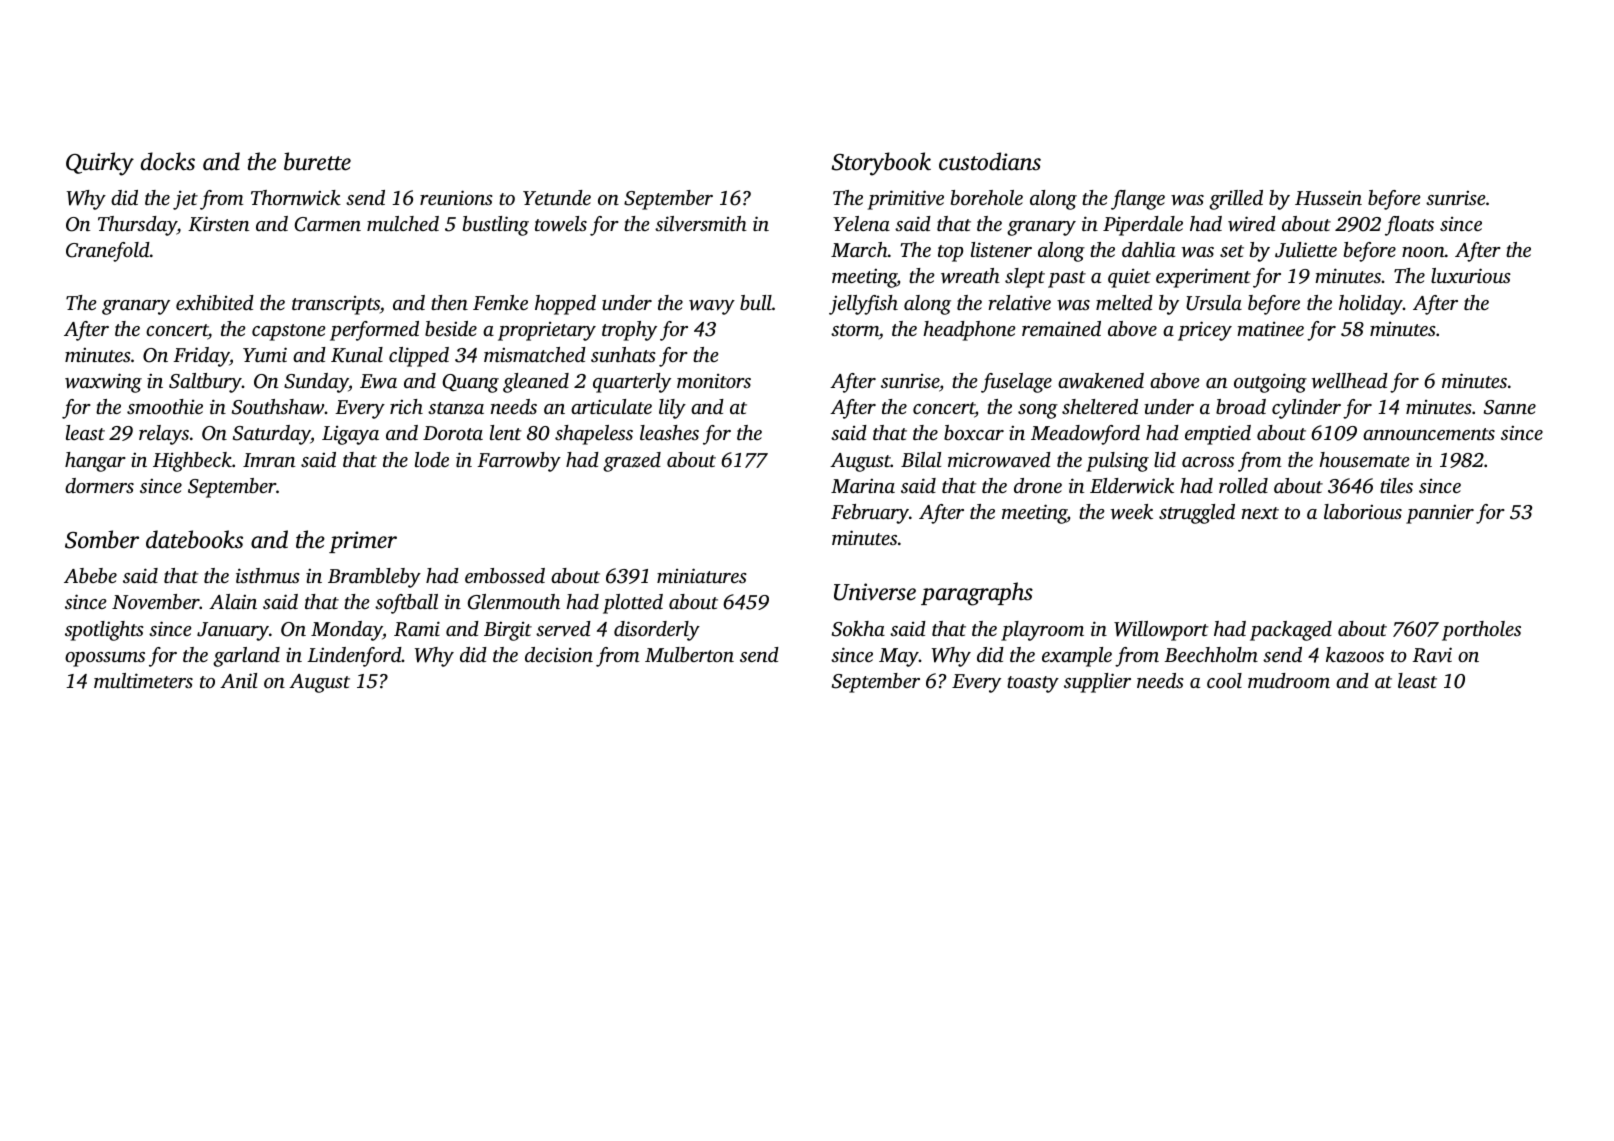  Describe the element at coordinates (201, 357) in the document. I see `Friday` at that location.
